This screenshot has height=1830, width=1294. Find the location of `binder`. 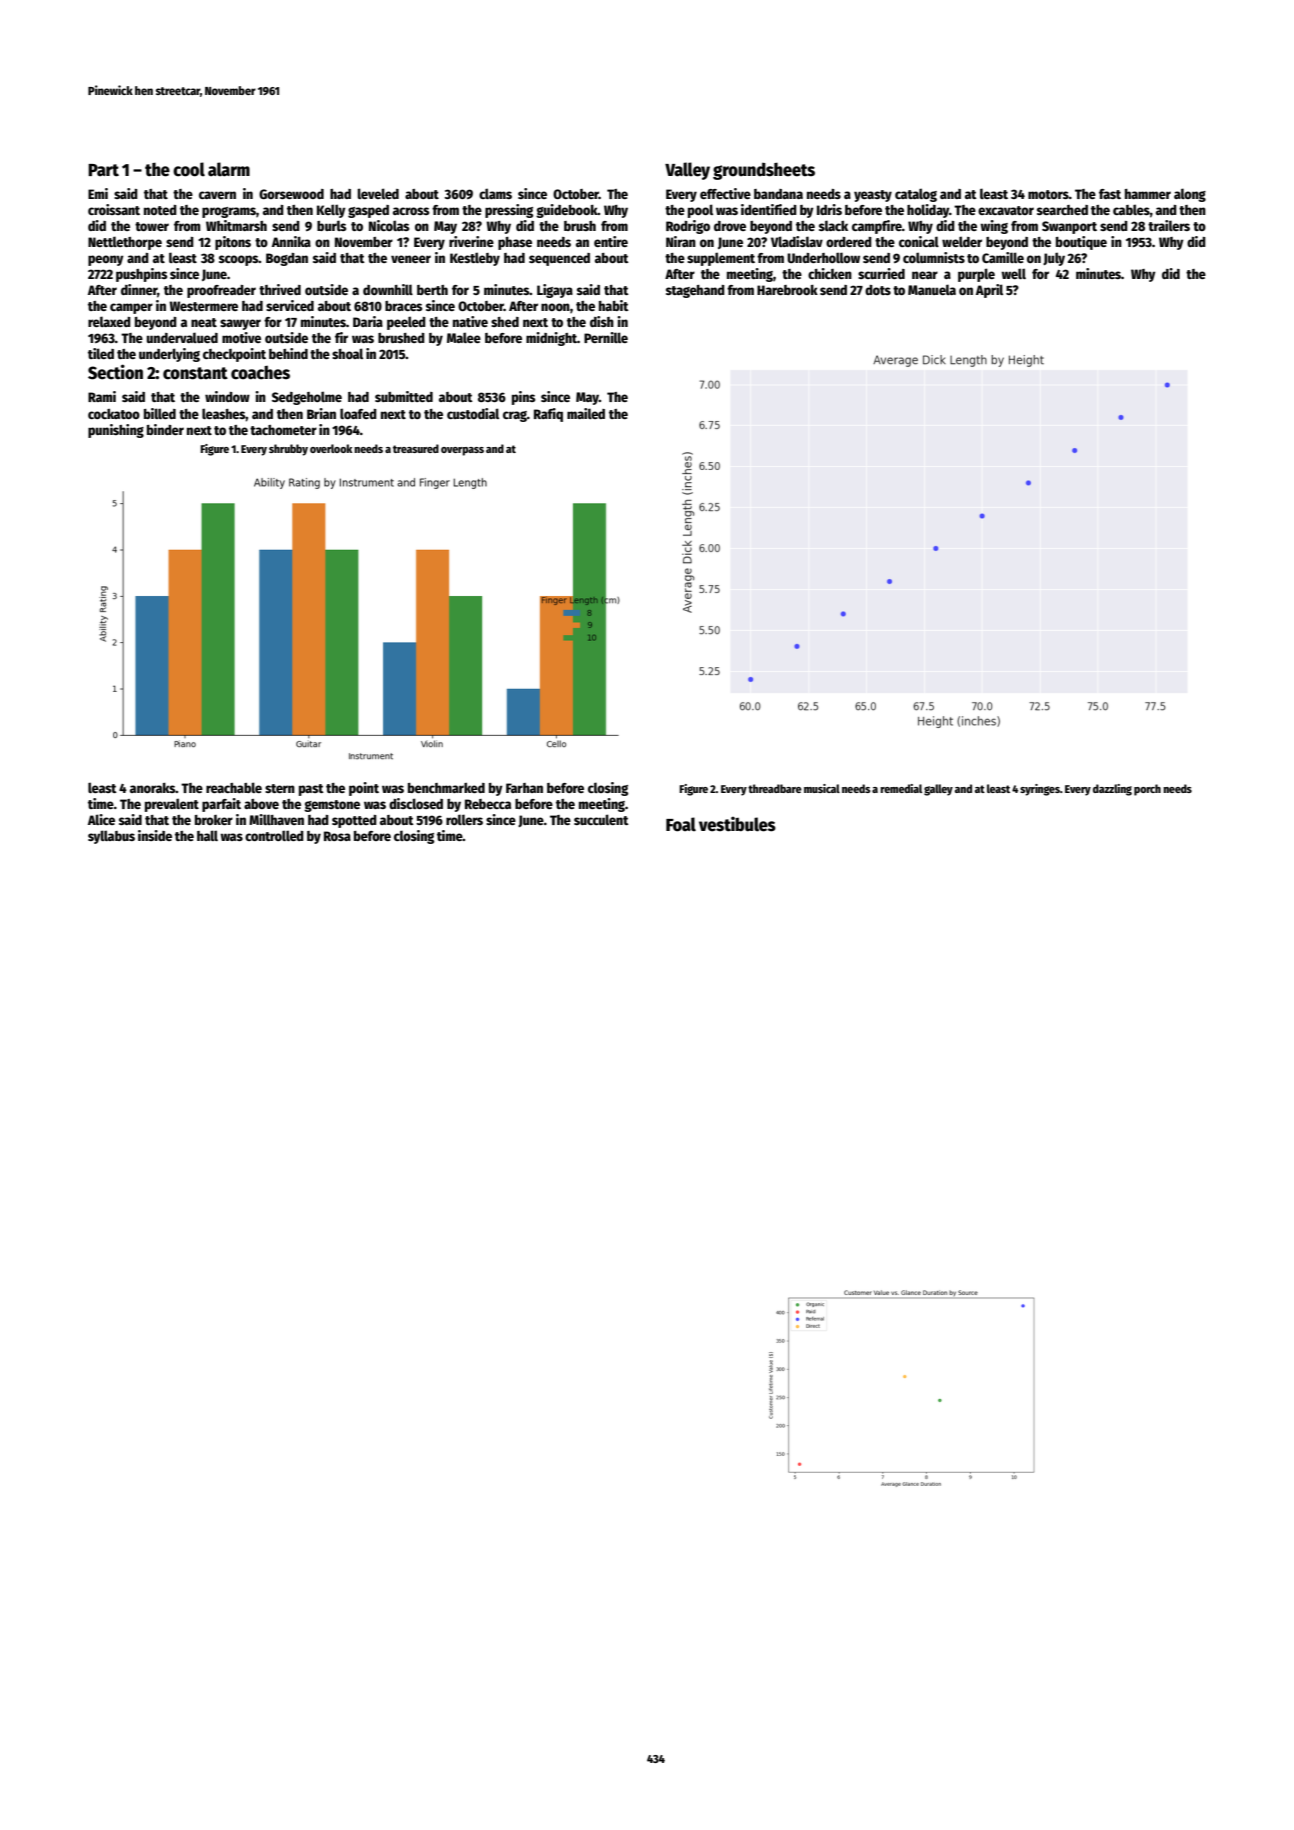

binder is located at coordinates (165, 429).
